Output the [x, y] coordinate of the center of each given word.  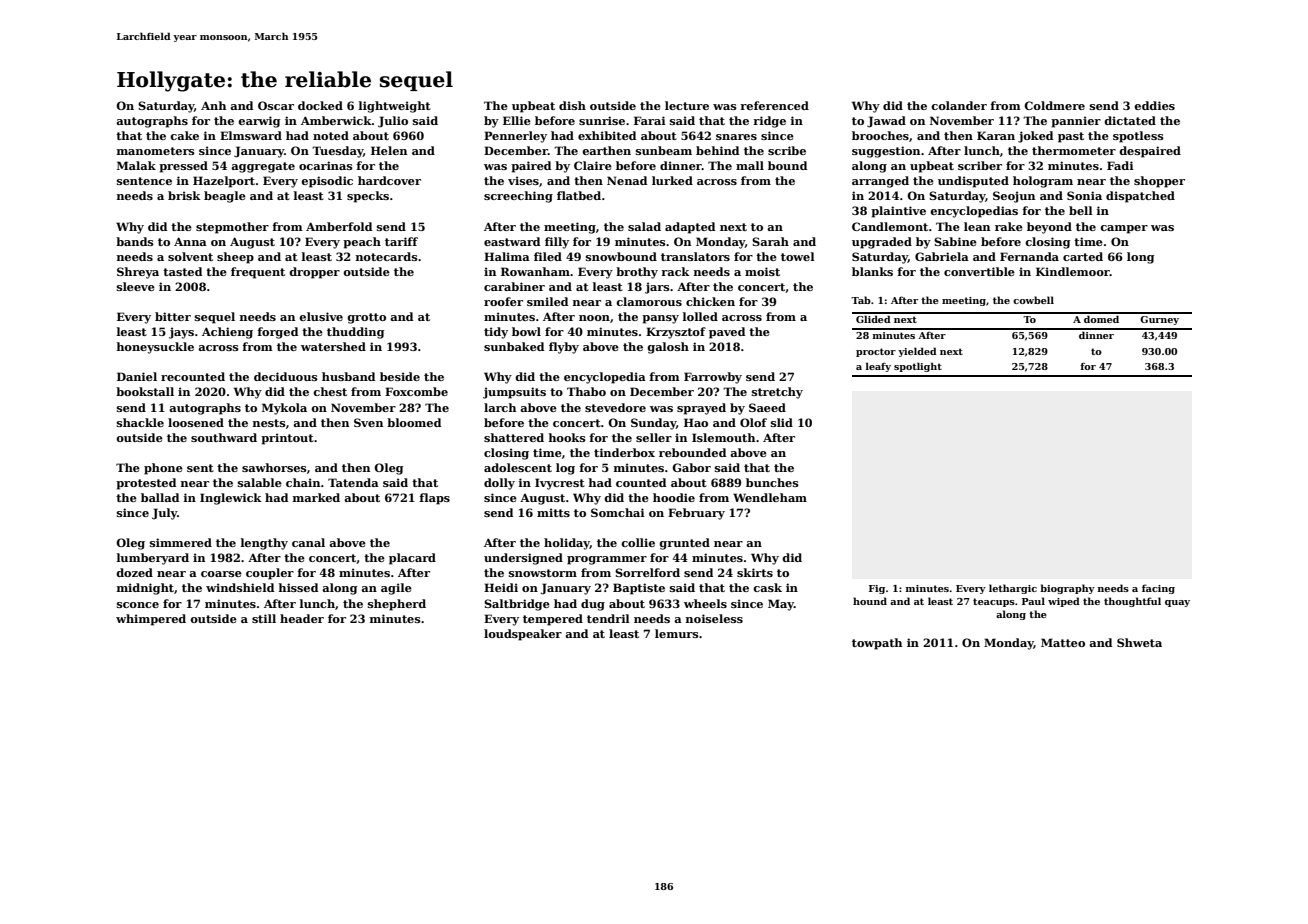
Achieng [227, 333]
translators [695, 256]
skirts [755, 572]
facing [1158, 589]
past [1071, 137]
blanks [872, 271]
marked [316, 497]
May [781, 605]
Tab [861, 300]
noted [331, 135]
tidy [496, 333]
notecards [387, 256]
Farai [650, 120]
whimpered [151, 620]
